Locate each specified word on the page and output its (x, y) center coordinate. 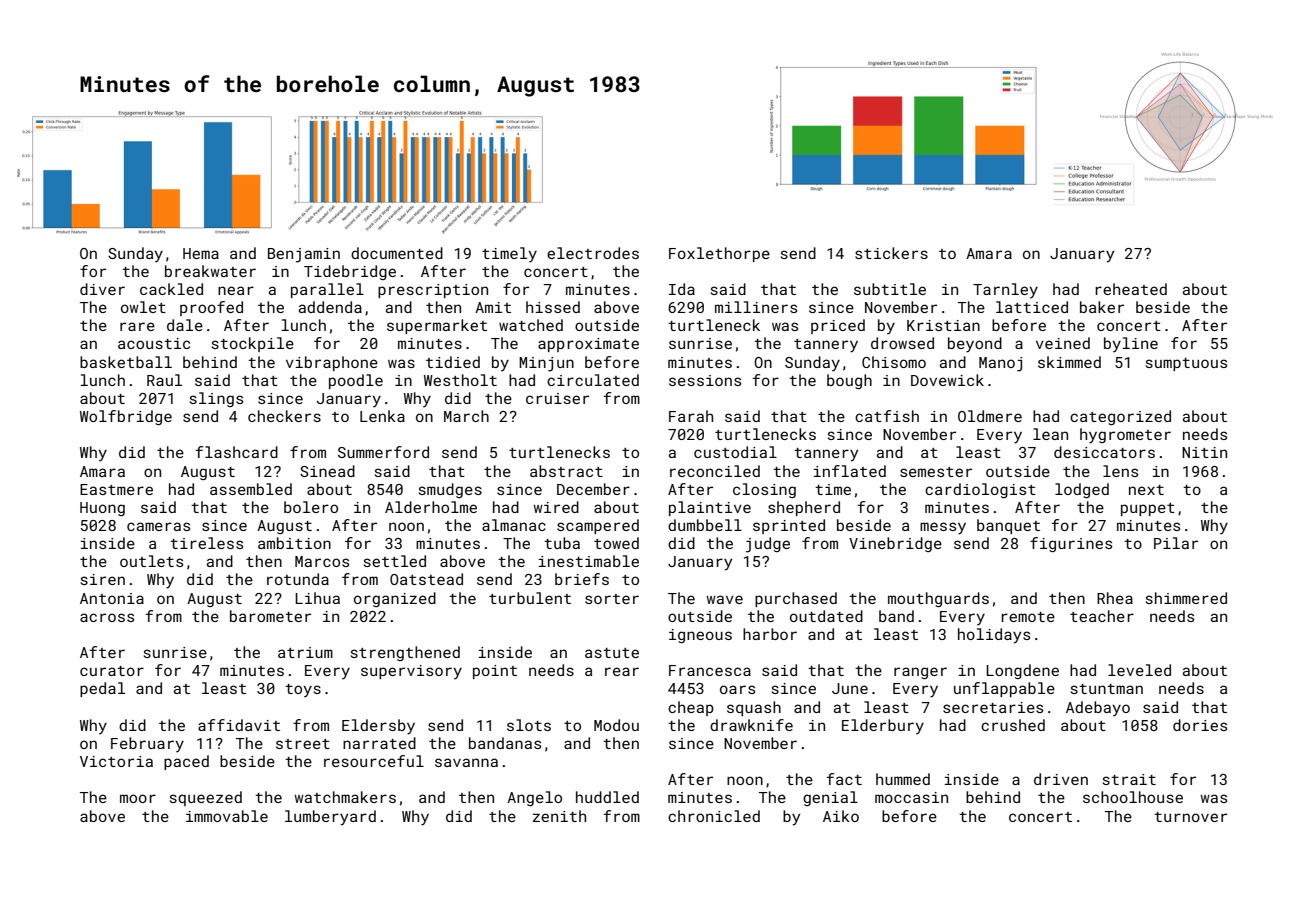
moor (138, 798)
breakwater (210, 271)
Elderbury (883, 726)
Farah (691, 416)
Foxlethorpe (719, 254)
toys (303, 690)
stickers (891, 253)
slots (529, 725)
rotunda (298, 579)
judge (768, 545)
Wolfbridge (126, 417)
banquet (1008, 526)
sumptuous (1186, 364)
